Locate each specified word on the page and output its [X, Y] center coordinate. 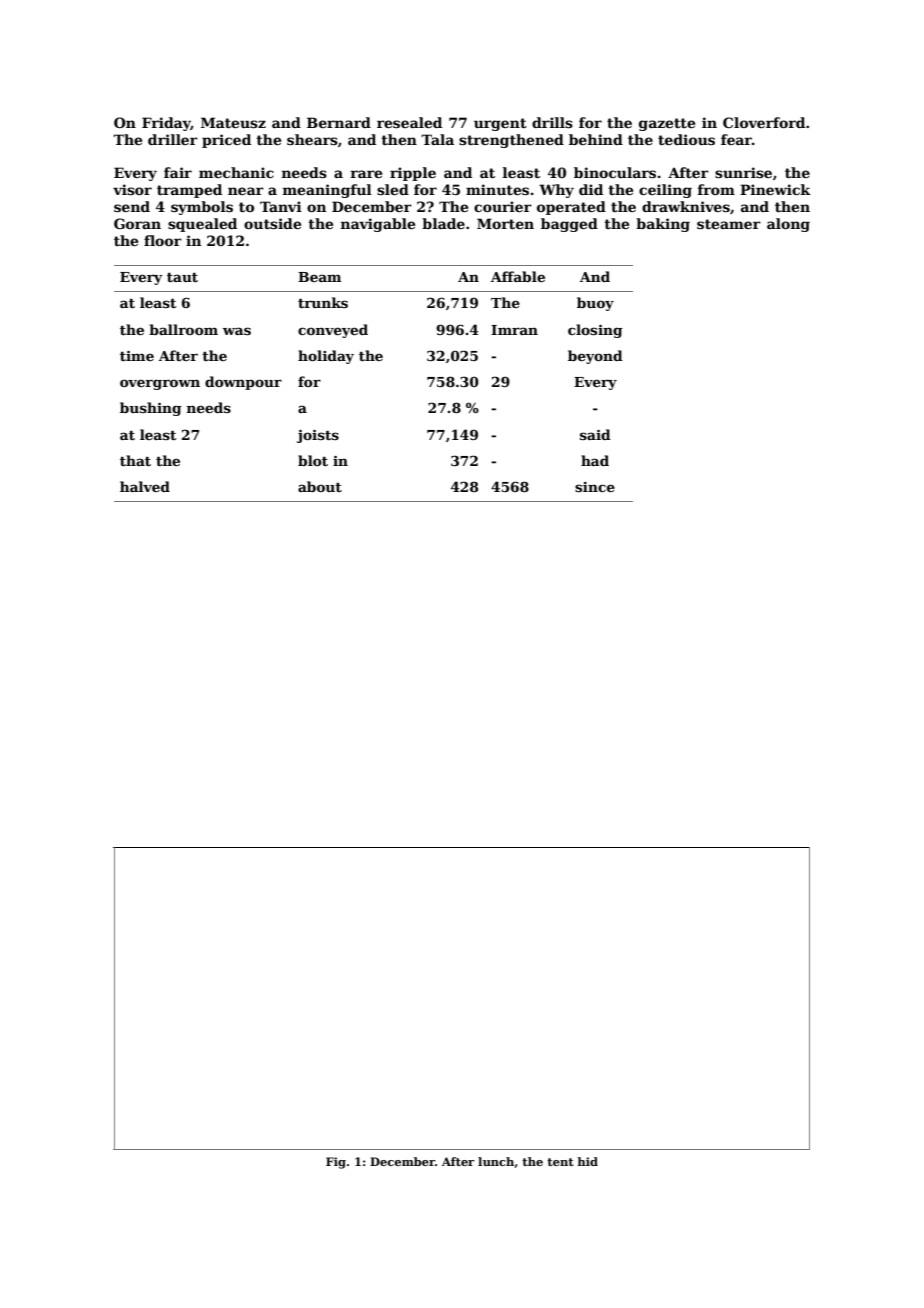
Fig [336, 1163]
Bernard [339, 122]
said [595, 434]
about [320, 486]
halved [145, 486]
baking [663, 225]
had [595, 460]
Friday [166, 124]
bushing [151, 409]
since [595, 487]
